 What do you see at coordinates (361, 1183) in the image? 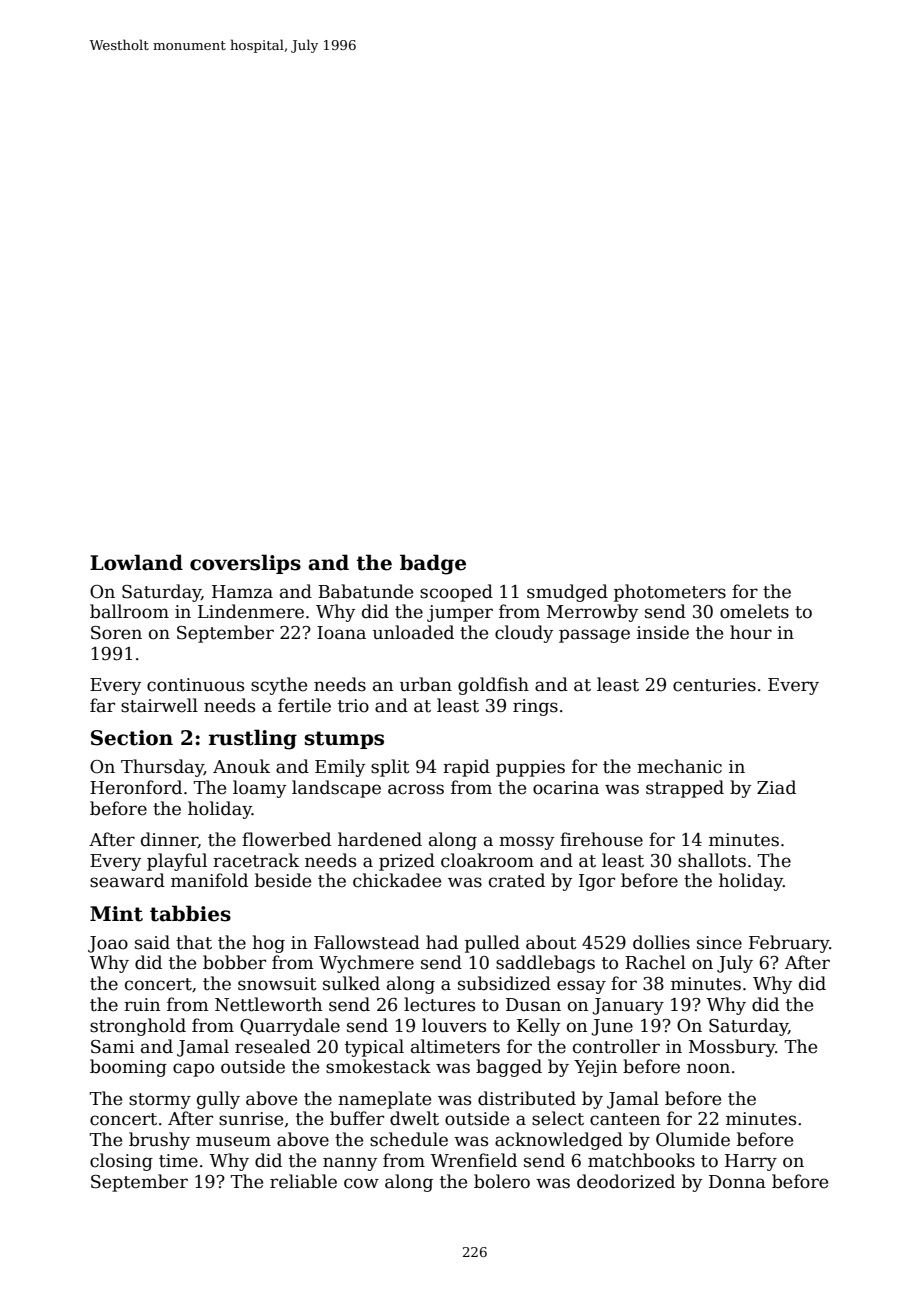
I see `cow` at bounding box center [361, 1183].
